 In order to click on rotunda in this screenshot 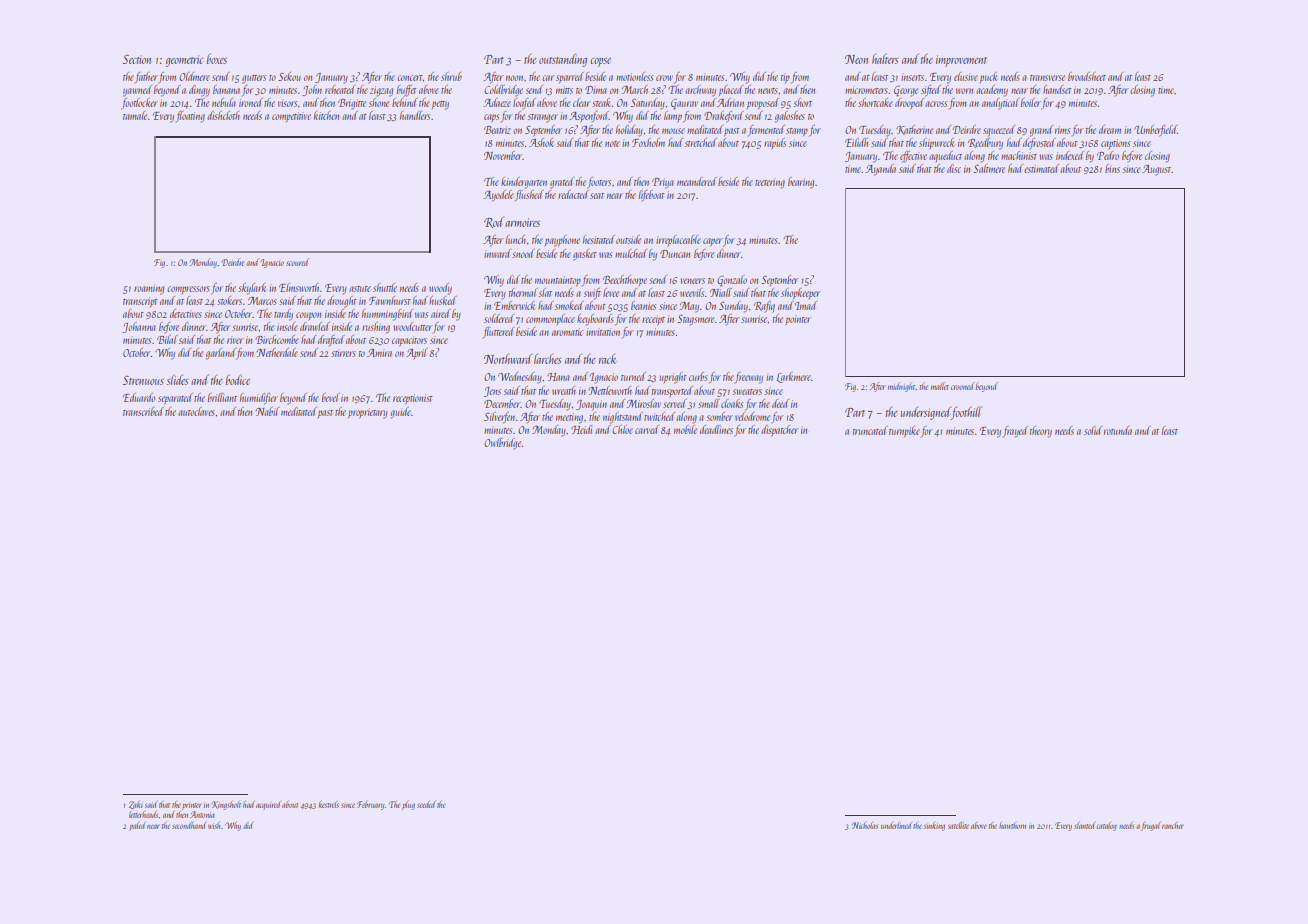, I will do `click(1118, 430)`.
